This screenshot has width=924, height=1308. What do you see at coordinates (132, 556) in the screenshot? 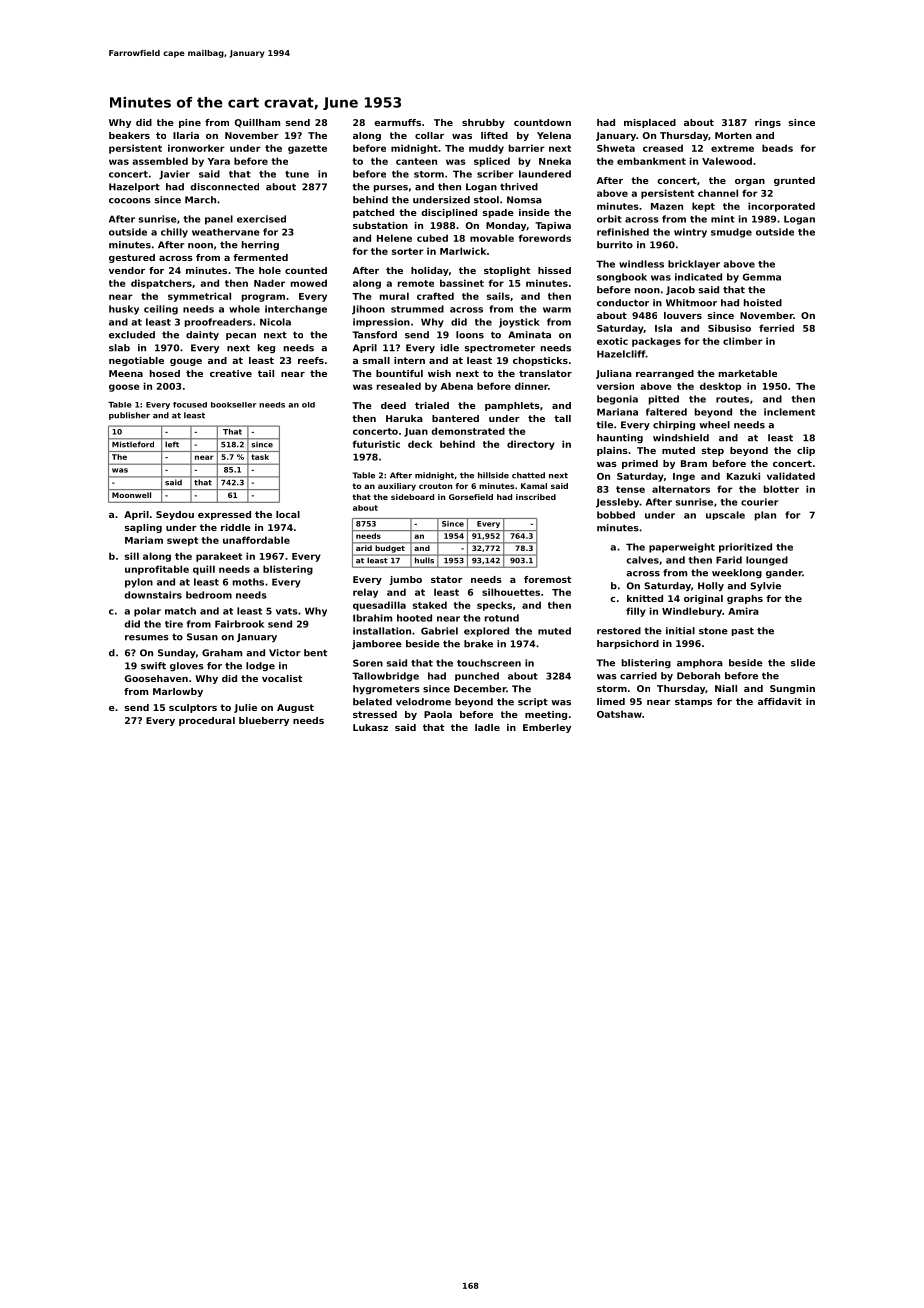
I see `sill` at bounding box center [132, 556].
